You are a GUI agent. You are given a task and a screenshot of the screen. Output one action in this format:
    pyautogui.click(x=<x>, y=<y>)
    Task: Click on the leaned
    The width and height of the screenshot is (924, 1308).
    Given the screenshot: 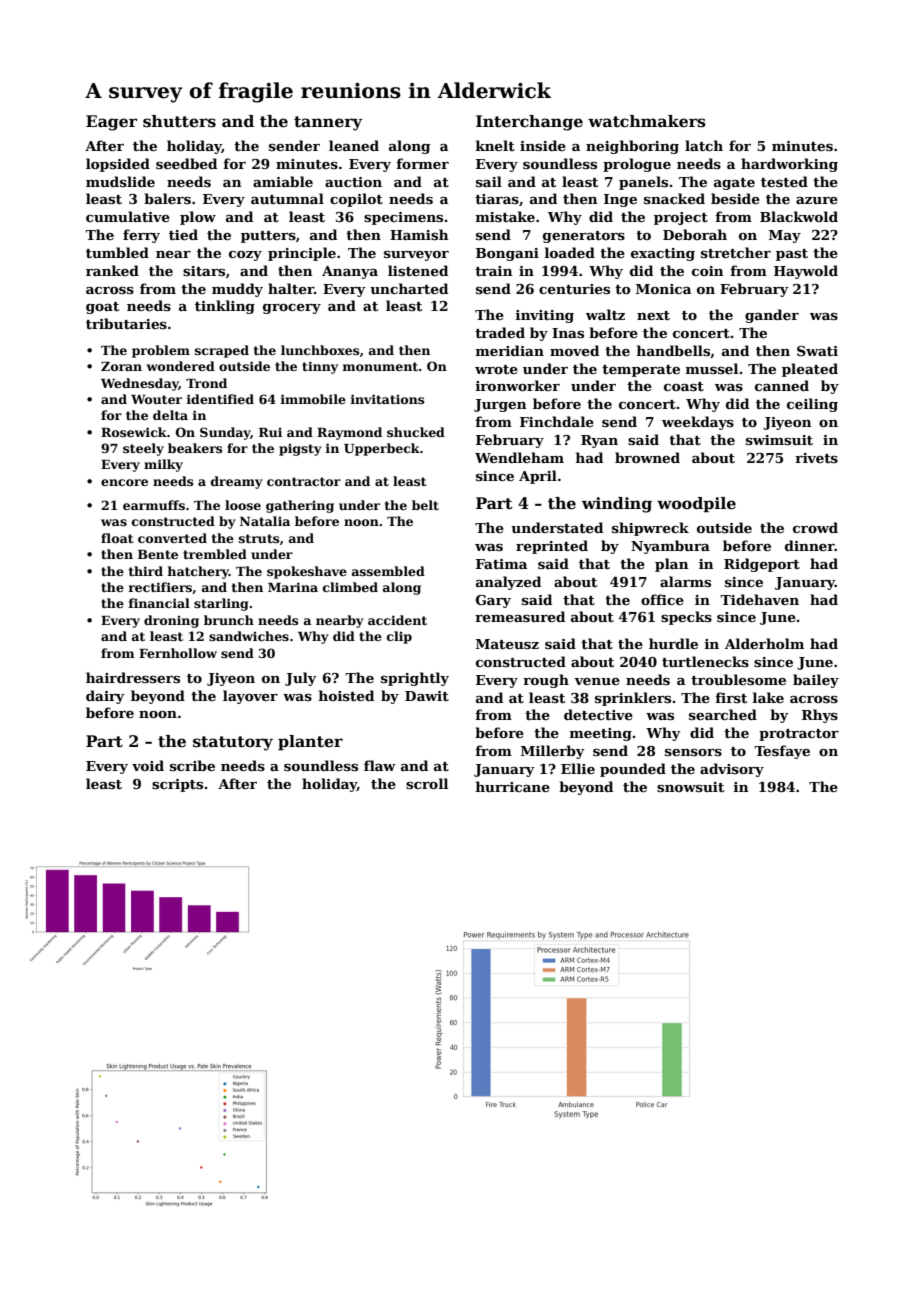 What is the action you would take?
    pyautogui.click(x=354, y=145)
